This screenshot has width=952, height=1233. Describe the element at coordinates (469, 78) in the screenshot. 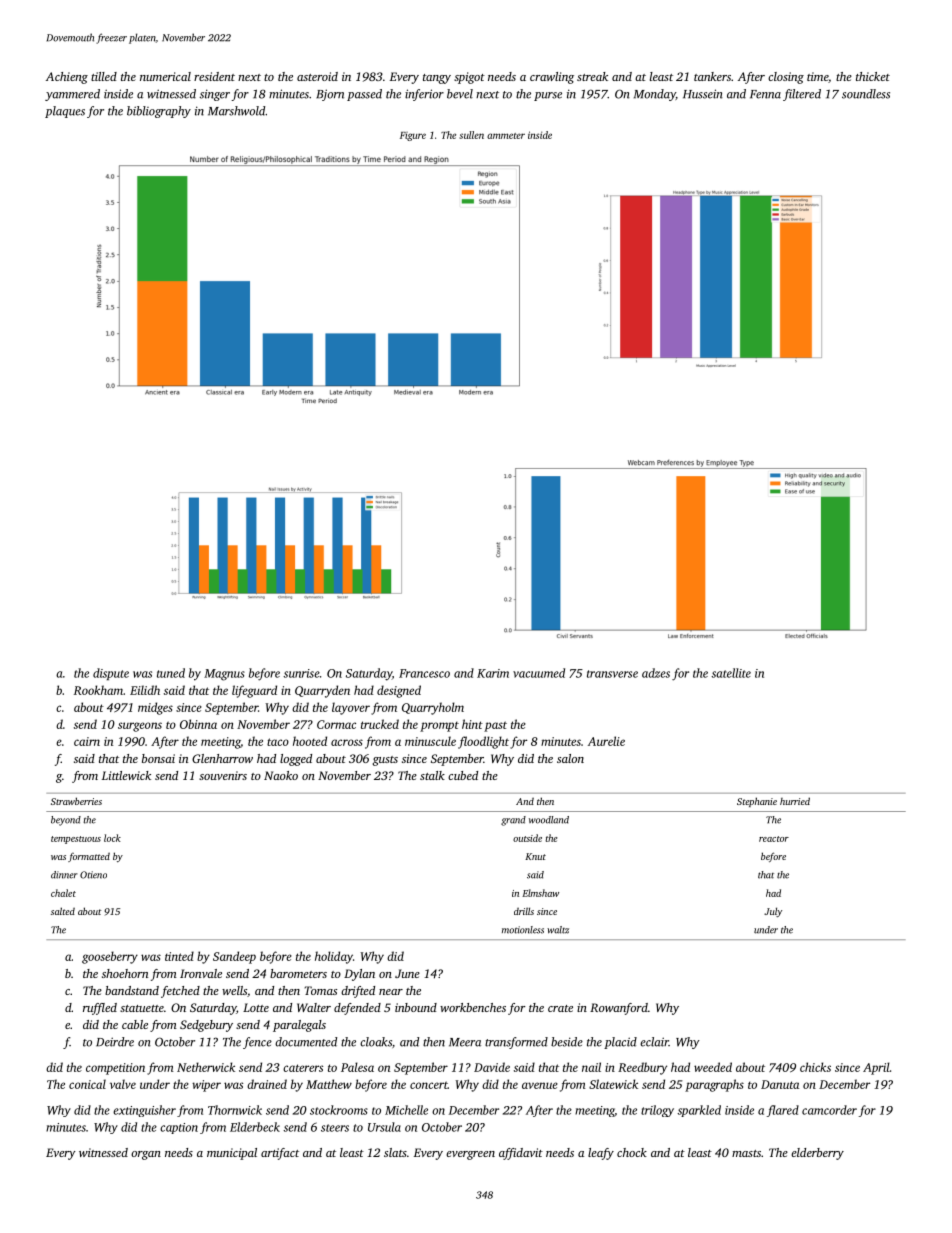

I see `spigot` at that location.
